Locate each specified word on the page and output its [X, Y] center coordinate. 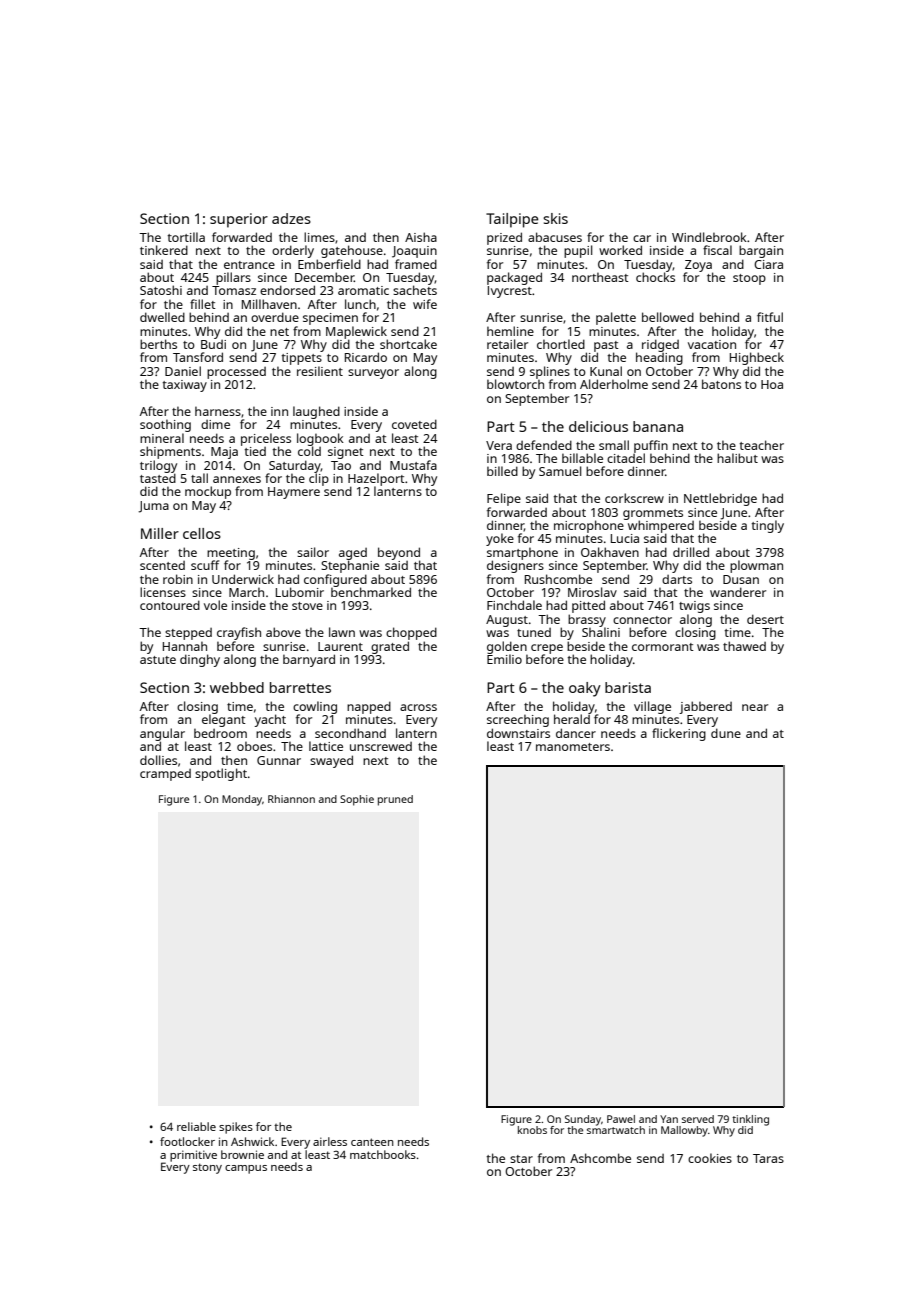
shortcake [408, 344]
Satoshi [161, 290]
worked [620, 250]
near [755, 707]
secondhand [350, 733]
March [246, 592]
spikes [236, 1128]
